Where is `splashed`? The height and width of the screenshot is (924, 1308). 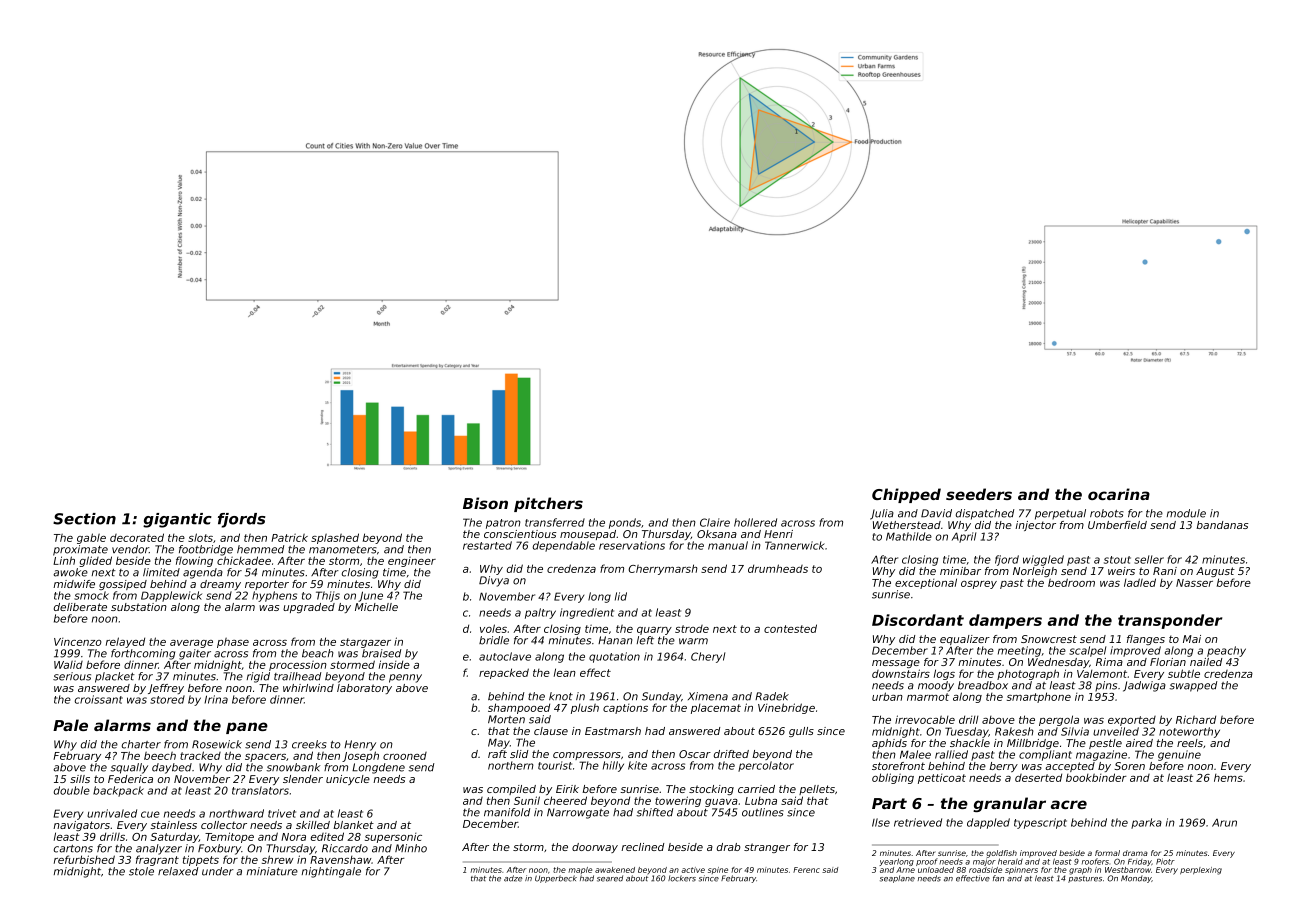
splashed is located at coordinates (335, 538).
